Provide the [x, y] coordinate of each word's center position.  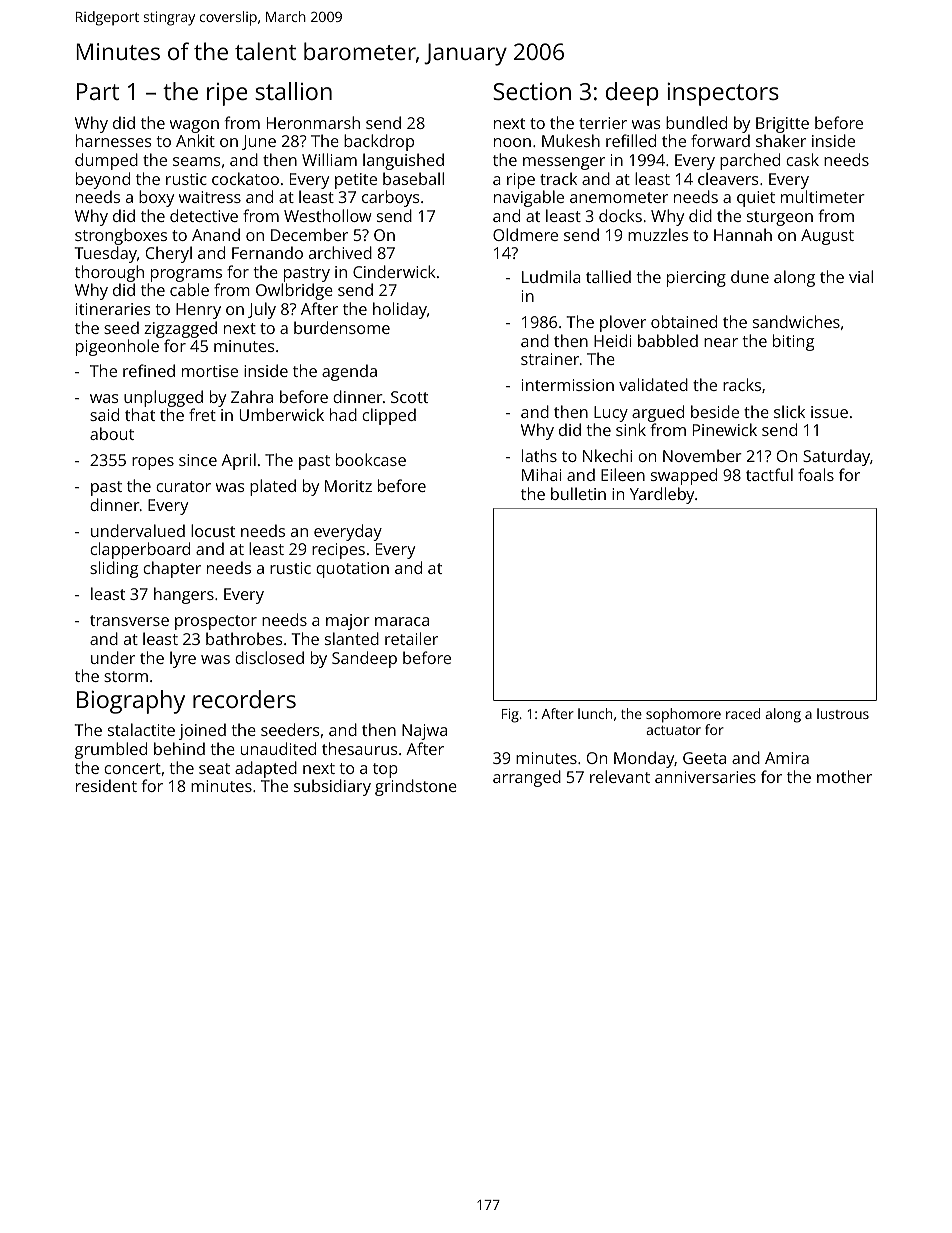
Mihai [541, 474]
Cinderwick [394, 271]
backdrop [379, 142]
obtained [684, 321]
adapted [266, 769]
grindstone [416, 787]
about [112, 433]
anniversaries [705, 777]
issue [829, 412]
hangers [184, 595]
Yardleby [662, 495]
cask [802, 159]
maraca [402, 621]
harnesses [114, 140]
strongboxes [121, 236]
